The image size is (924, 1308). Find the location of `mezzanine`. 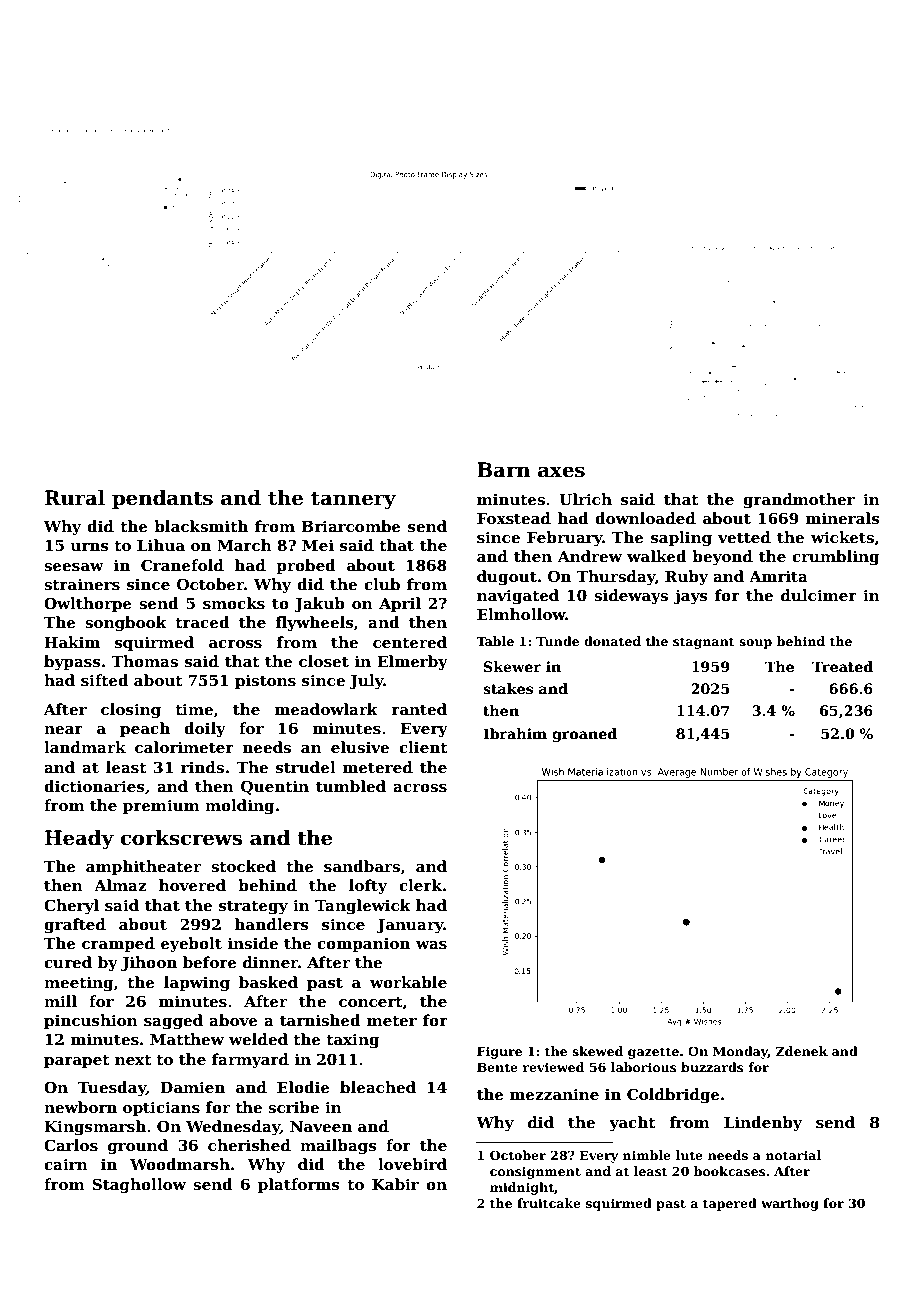

mezzanine is located at coordinates (554, 1094).
